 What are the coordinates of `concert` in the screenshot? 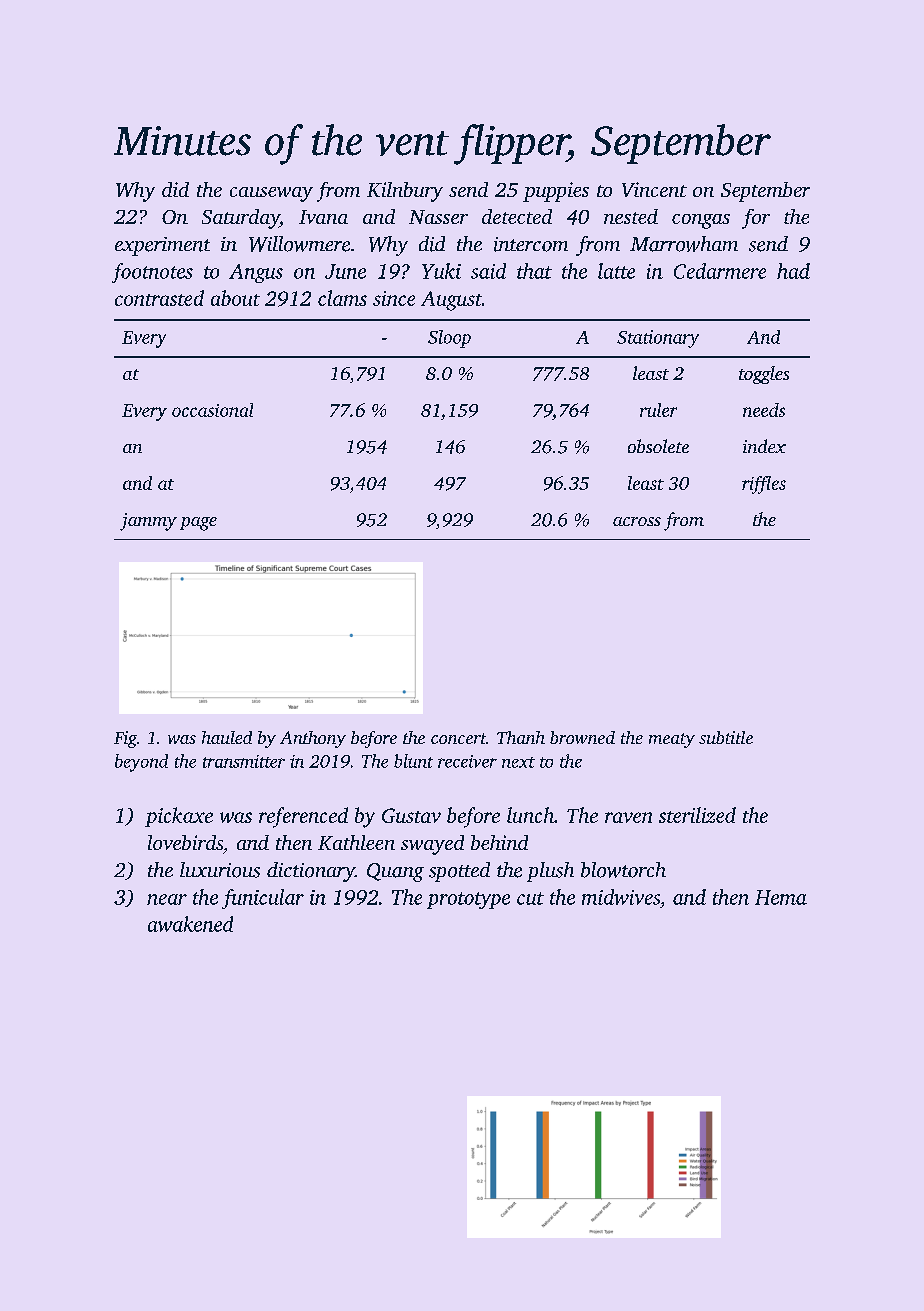 It's located at (458, 738).
